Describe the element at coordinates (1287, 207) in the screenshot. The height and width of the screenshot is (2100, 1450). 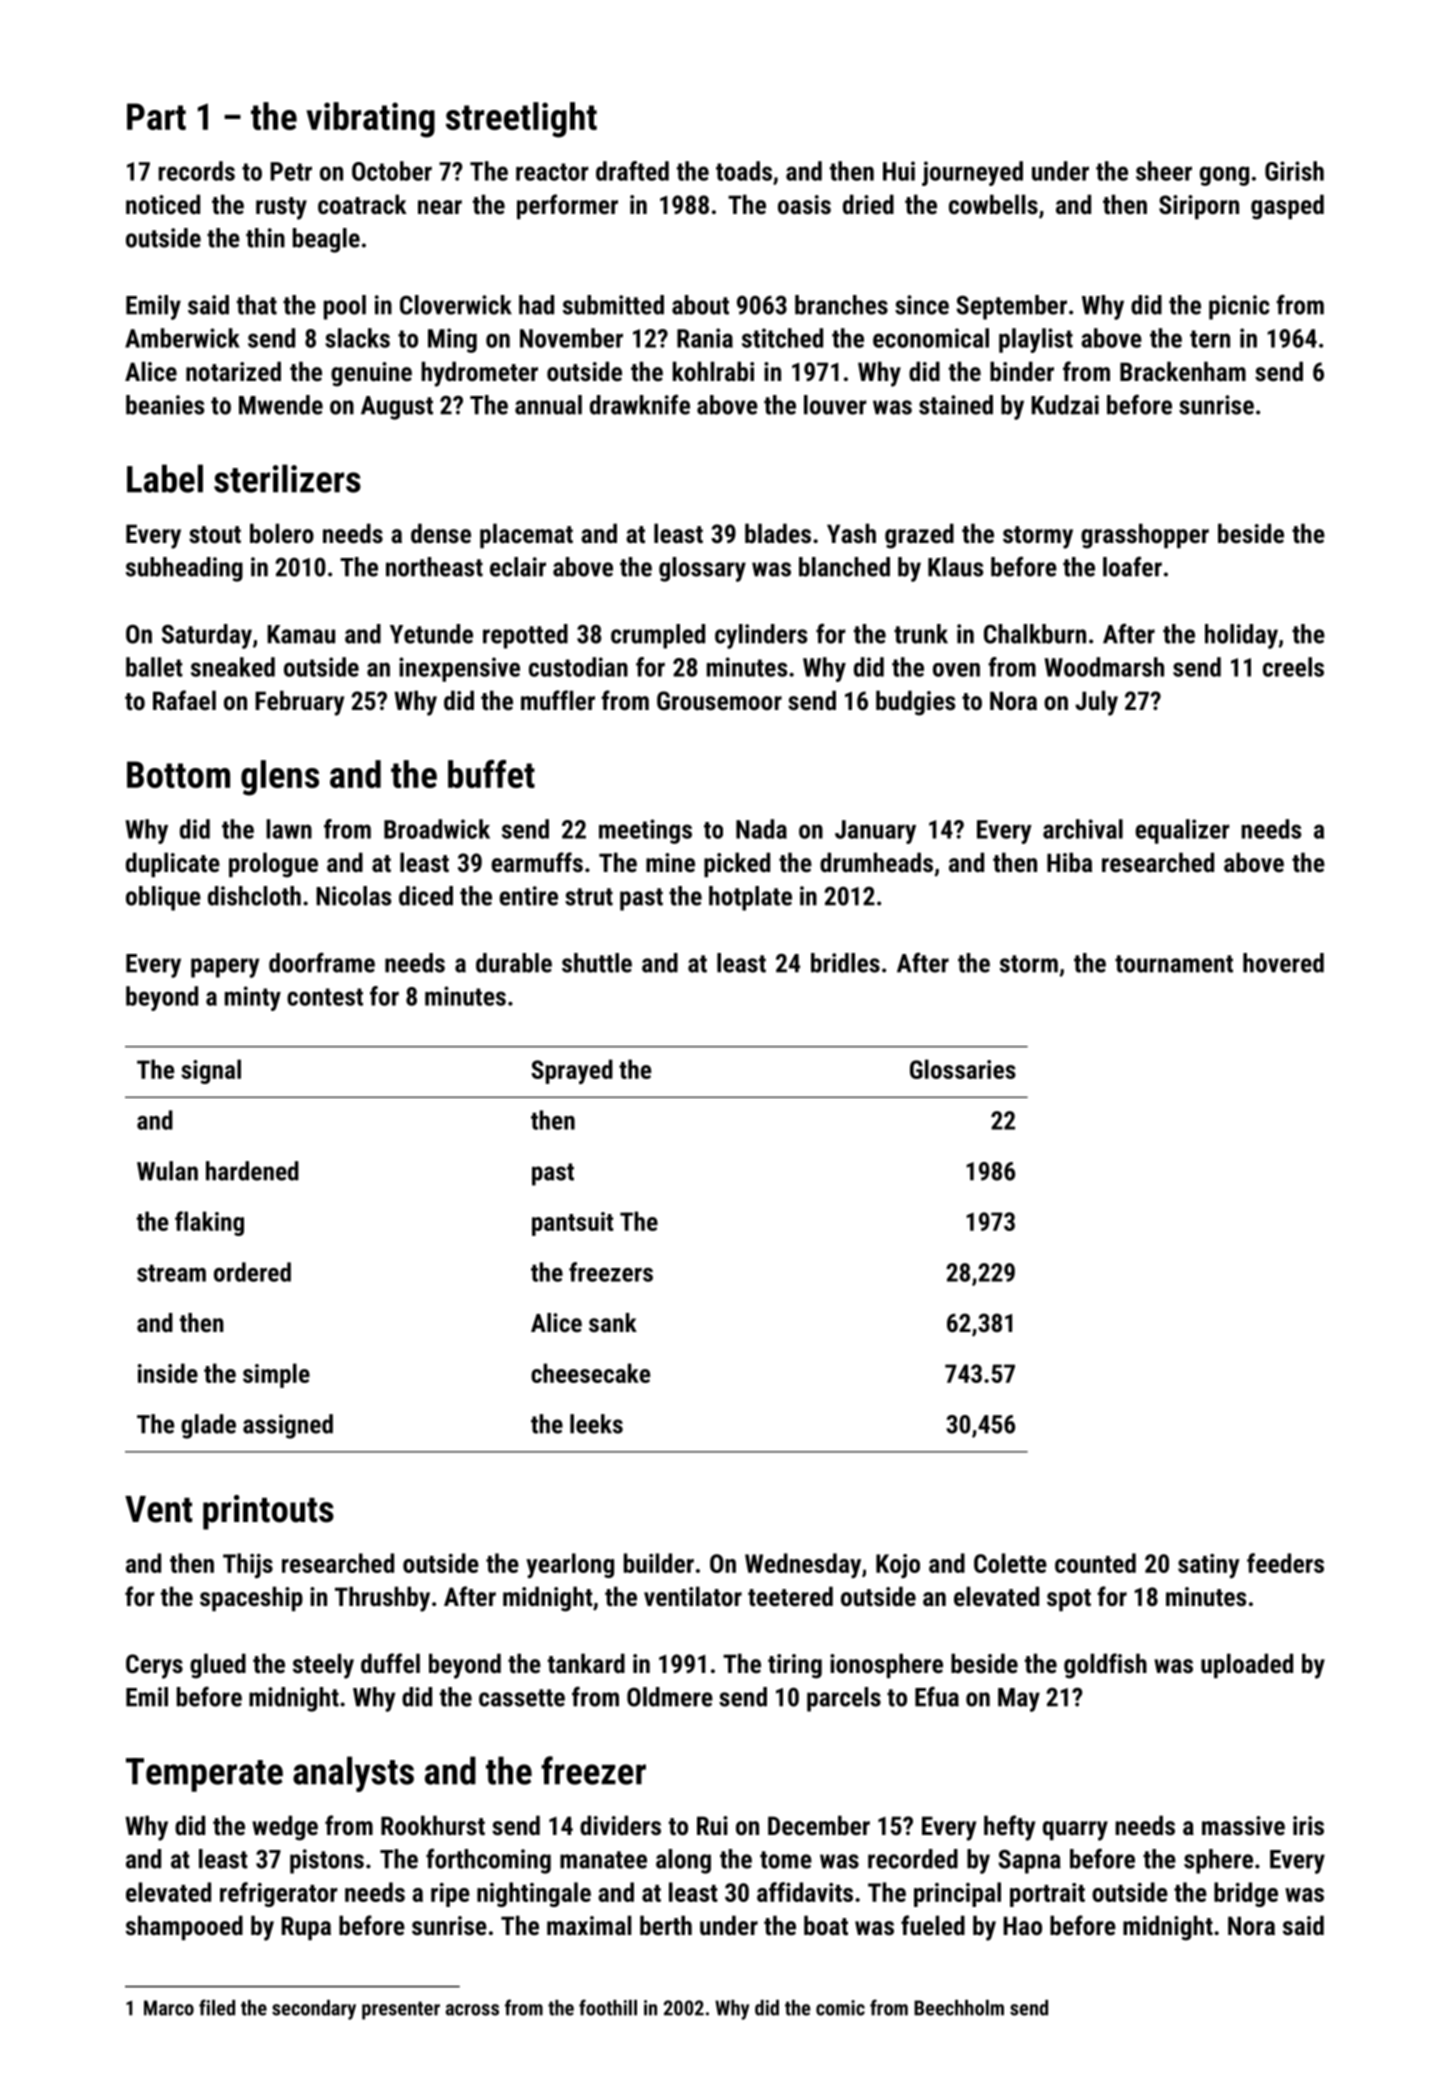
I see `gasped` at that location.
